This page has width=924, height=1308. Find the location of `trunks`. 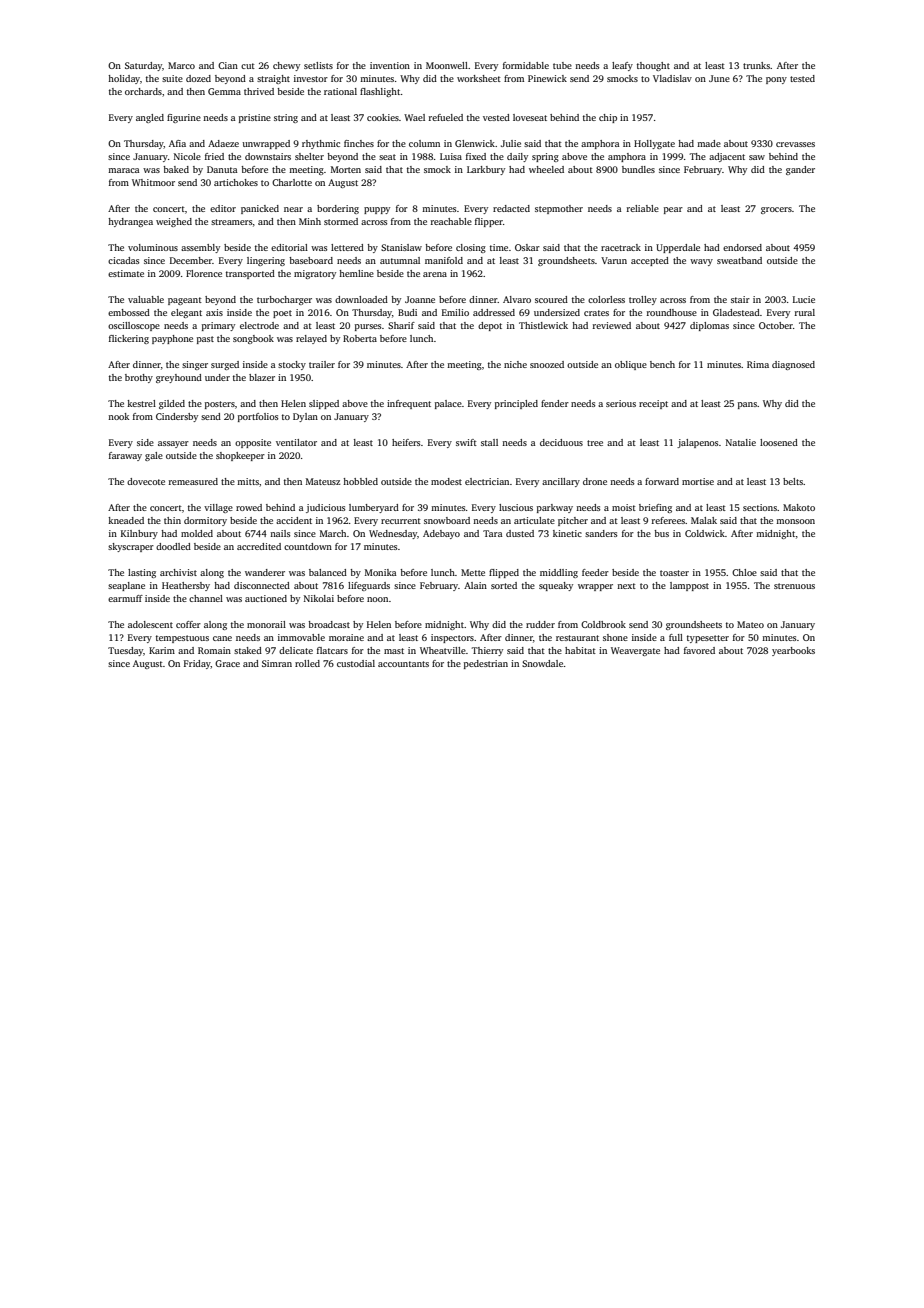

trunks is located at coordinates (756, 65).
